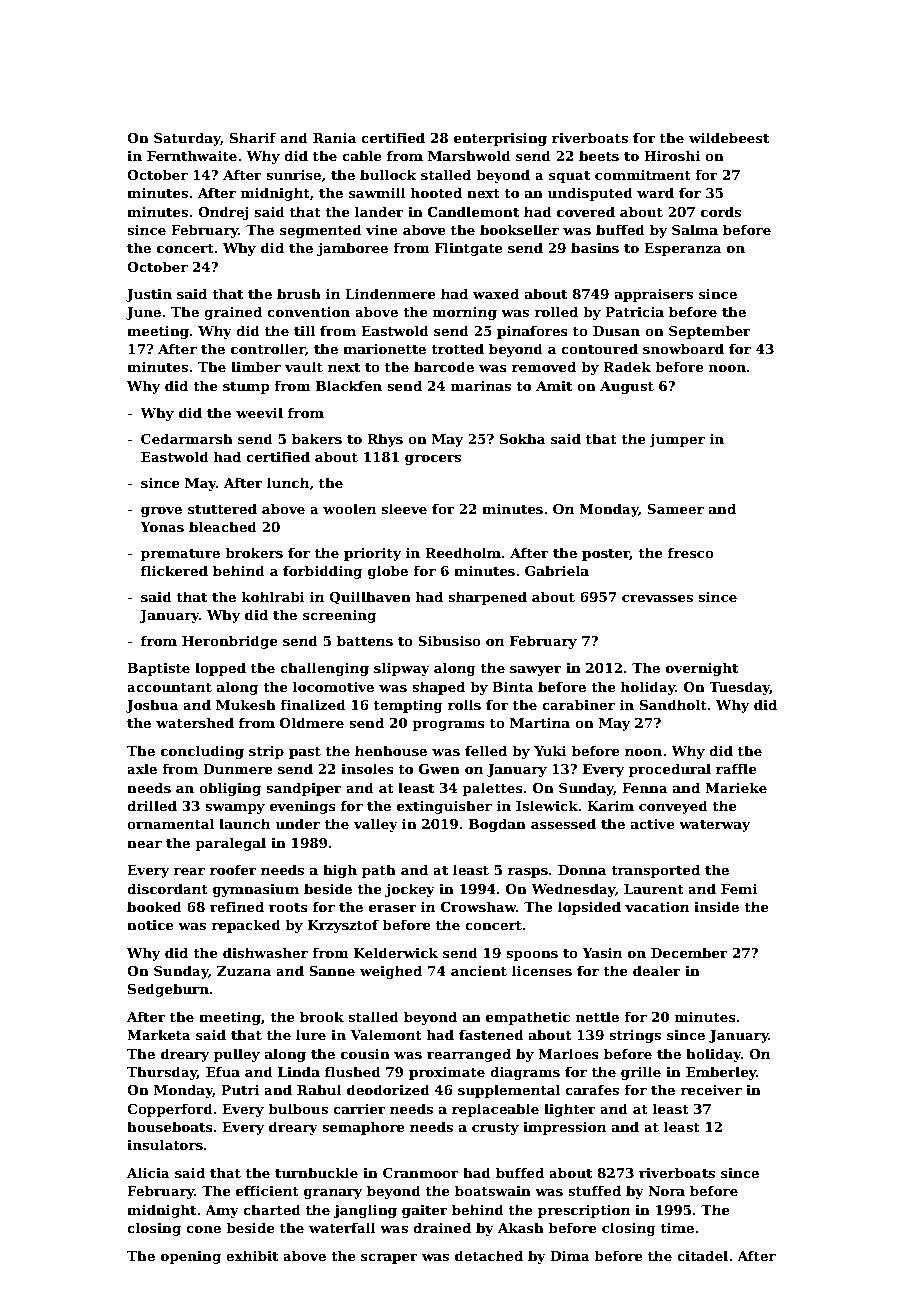 The image size is (908, 1316). What do you see at coordinates (610, 806) in the screenshot?
I see `Karim` at bounding box center [610, 806].
